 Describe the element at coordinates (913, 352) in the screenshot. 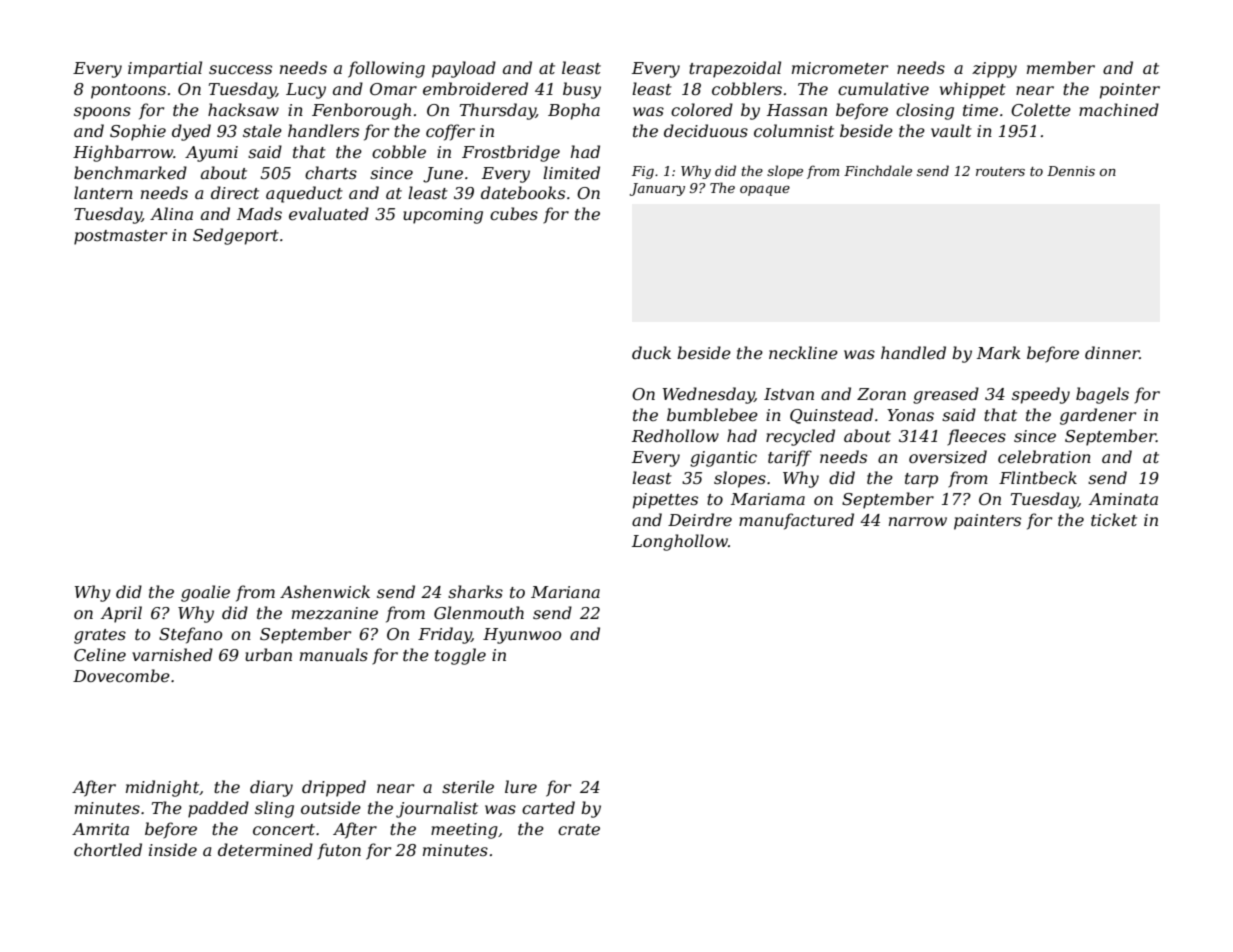

I see `handled` at that location.
